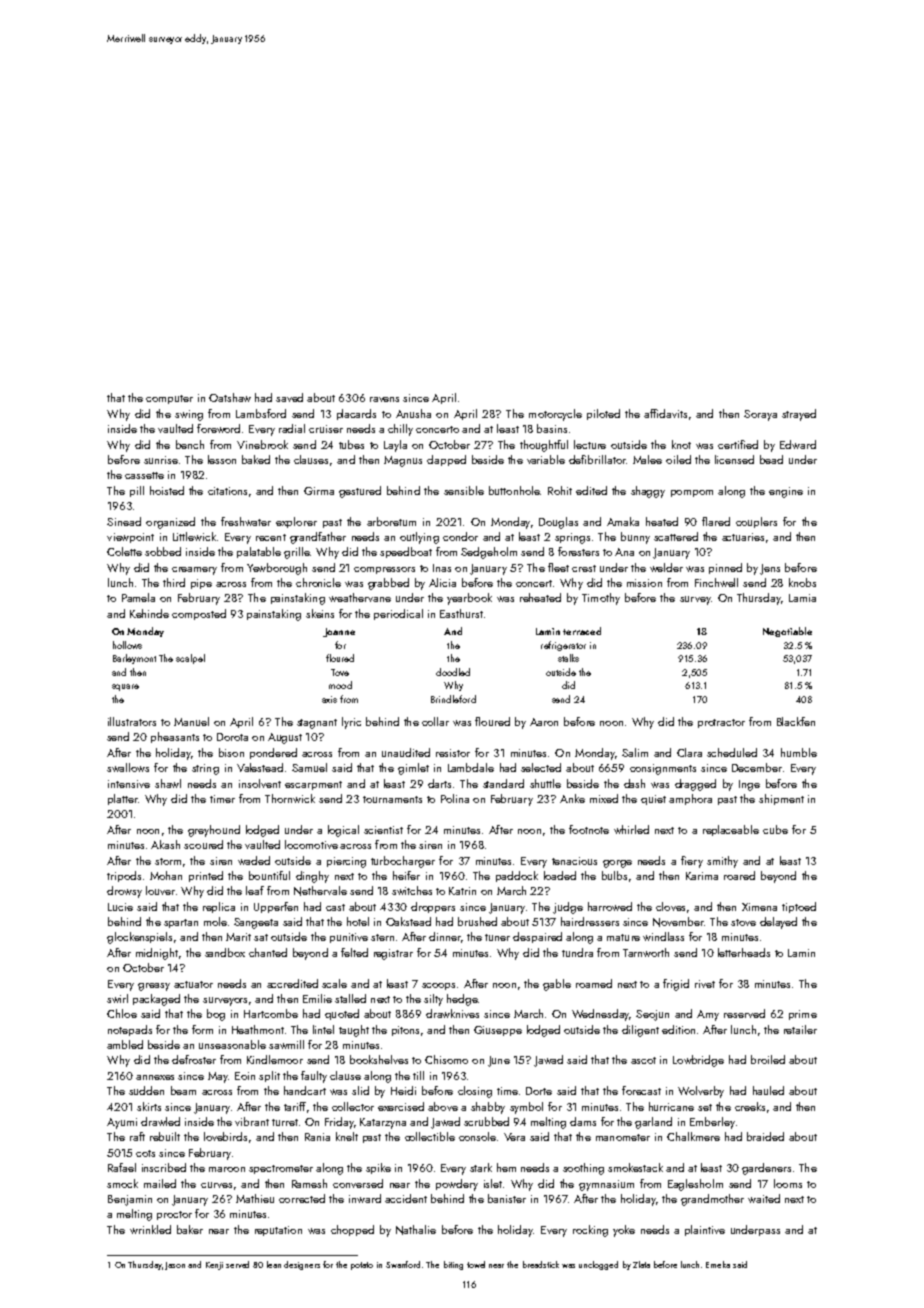  Describe the element at coordinates (568, 908) in the screenshot. I see `judge` at that location.
